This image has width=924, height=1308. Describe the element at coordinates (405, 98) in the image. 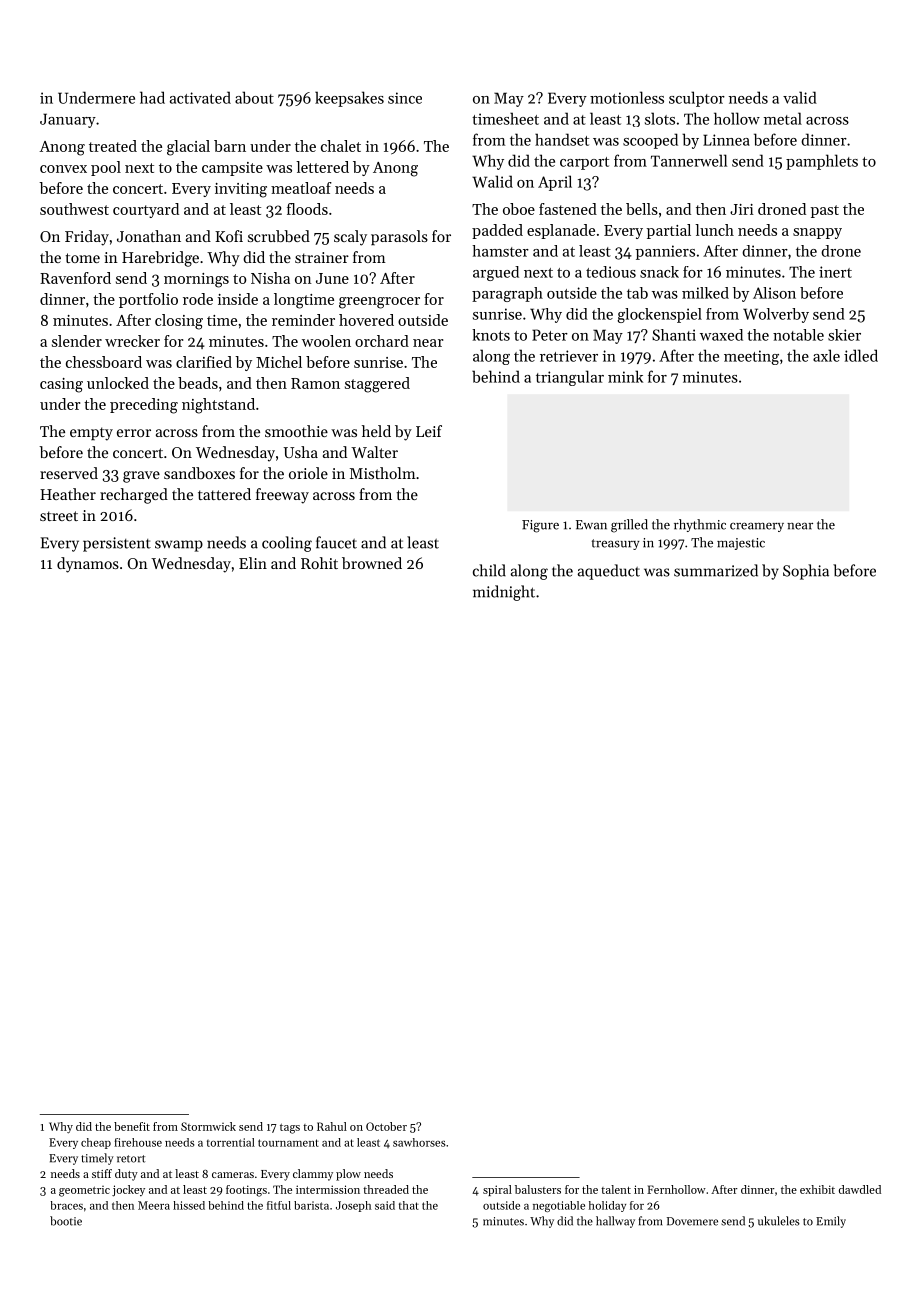

I see `since` at that location.
